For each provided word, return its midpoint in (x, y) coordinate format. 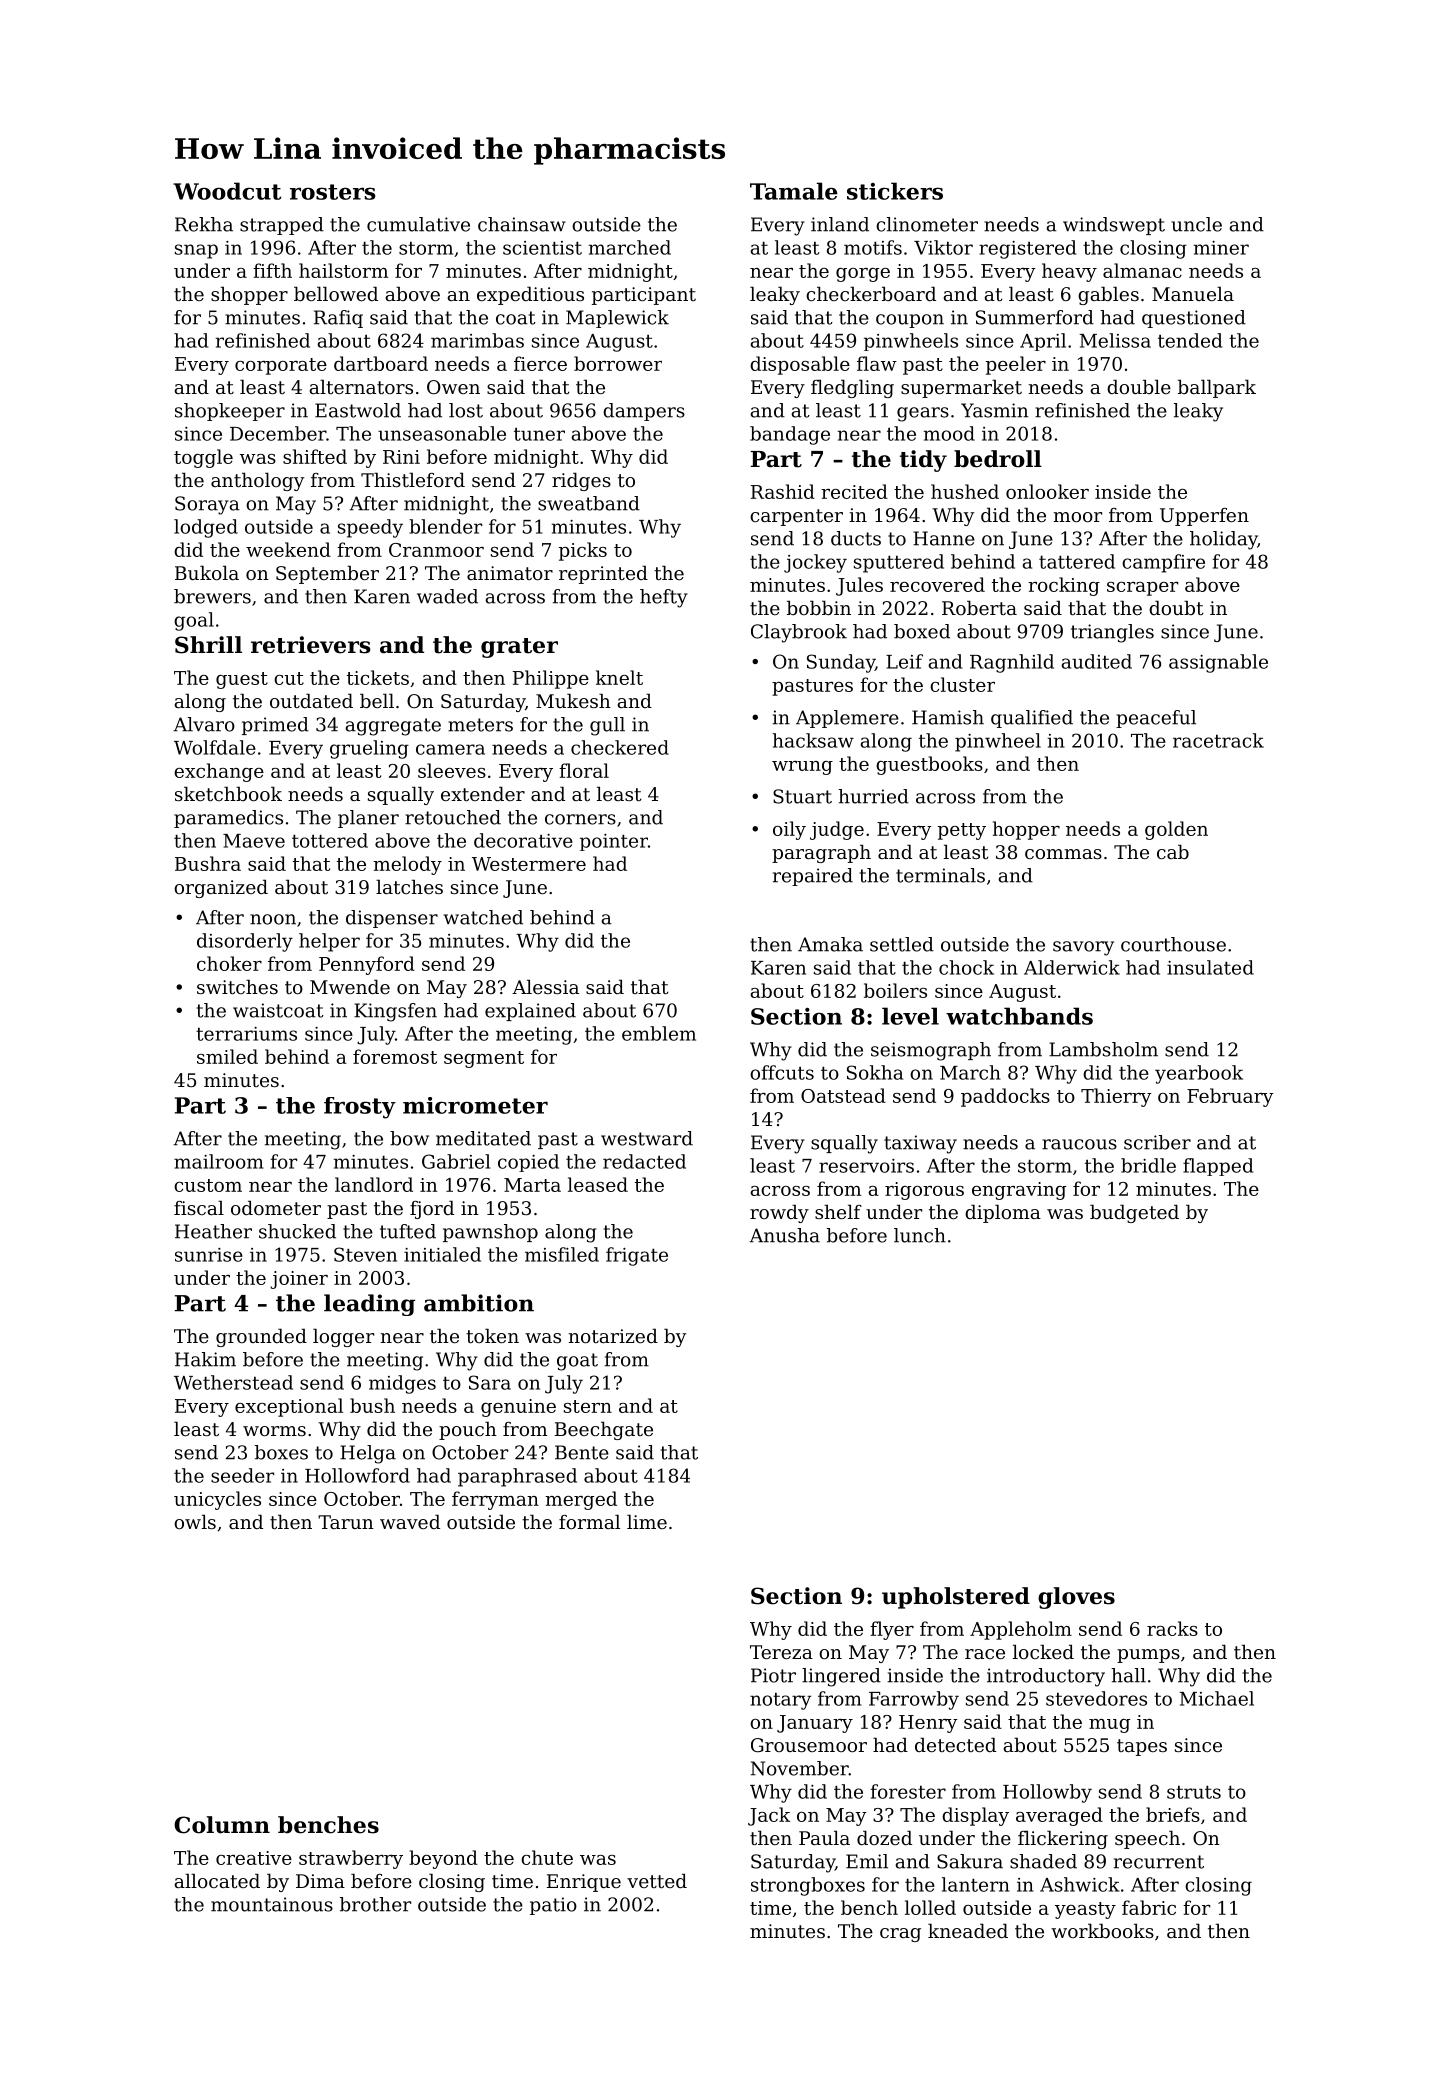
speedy (370, 528)
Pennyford (367, 965)
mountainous (272, 1904)
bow (409, 1138)
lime (647, 1521)
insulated (1210, 967)
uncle (1196, 224)
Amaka (830, 944)
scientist (542, 248)
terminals (940, 875)
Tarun (346, 1522)
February (1230, 1097)
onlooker (1047, 491)
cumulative (418, 224)
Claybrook (799, 633)
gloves (1076, 1598)
